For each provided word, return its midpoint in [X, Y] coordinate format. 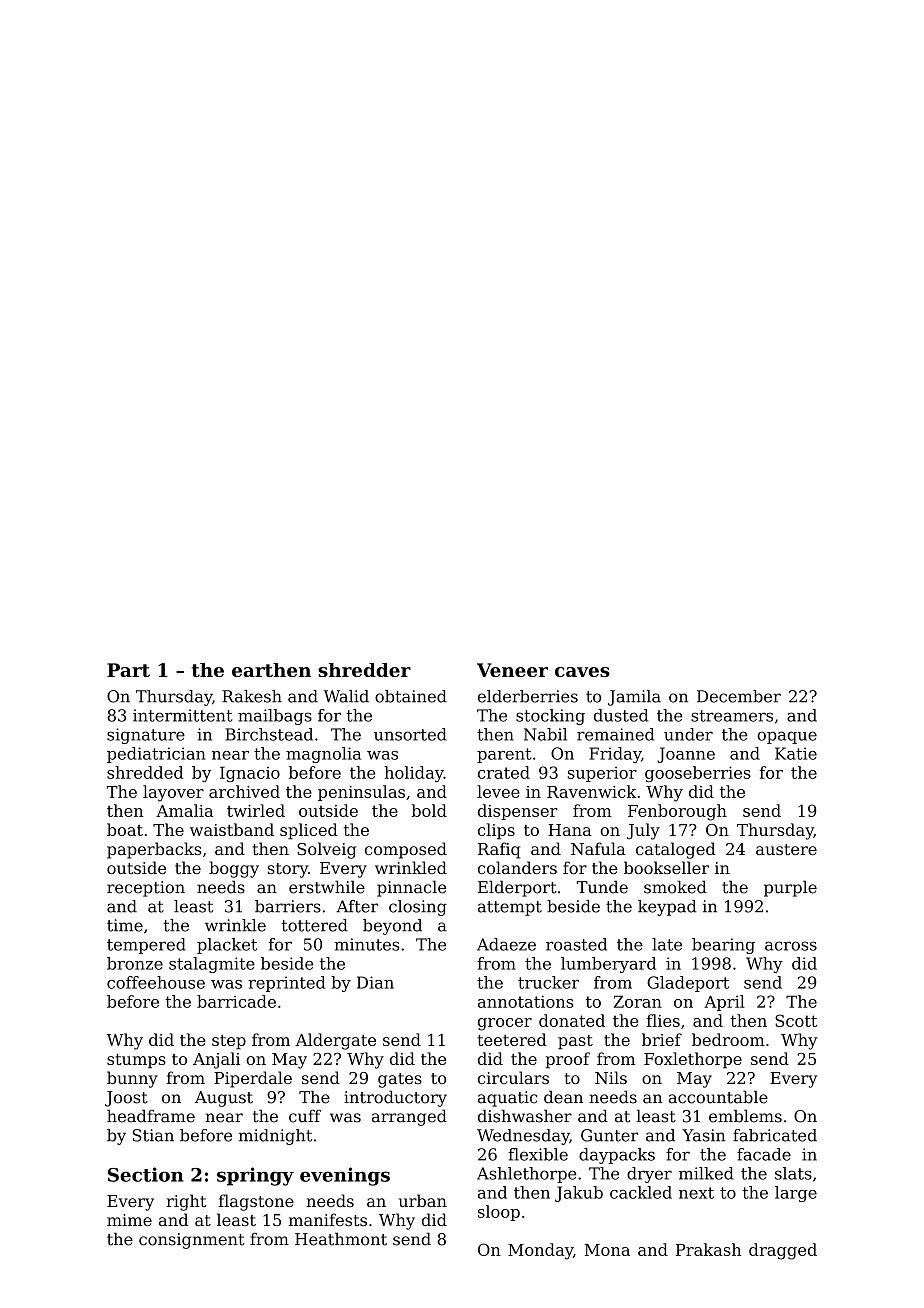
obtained [411, 696]
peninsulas [361, 793]
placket [227, 946]
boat [125, 829]
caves [582, 672]
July [643, 831]
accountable [718, 1097]
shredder [364, 670]
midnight [275, 1137]
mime [129, 1220]
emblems [745, 1116]
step [229, 1042]
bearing [723, 946]
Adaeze [506, 944]
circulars [513, 1077]
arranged [409, 1117]
